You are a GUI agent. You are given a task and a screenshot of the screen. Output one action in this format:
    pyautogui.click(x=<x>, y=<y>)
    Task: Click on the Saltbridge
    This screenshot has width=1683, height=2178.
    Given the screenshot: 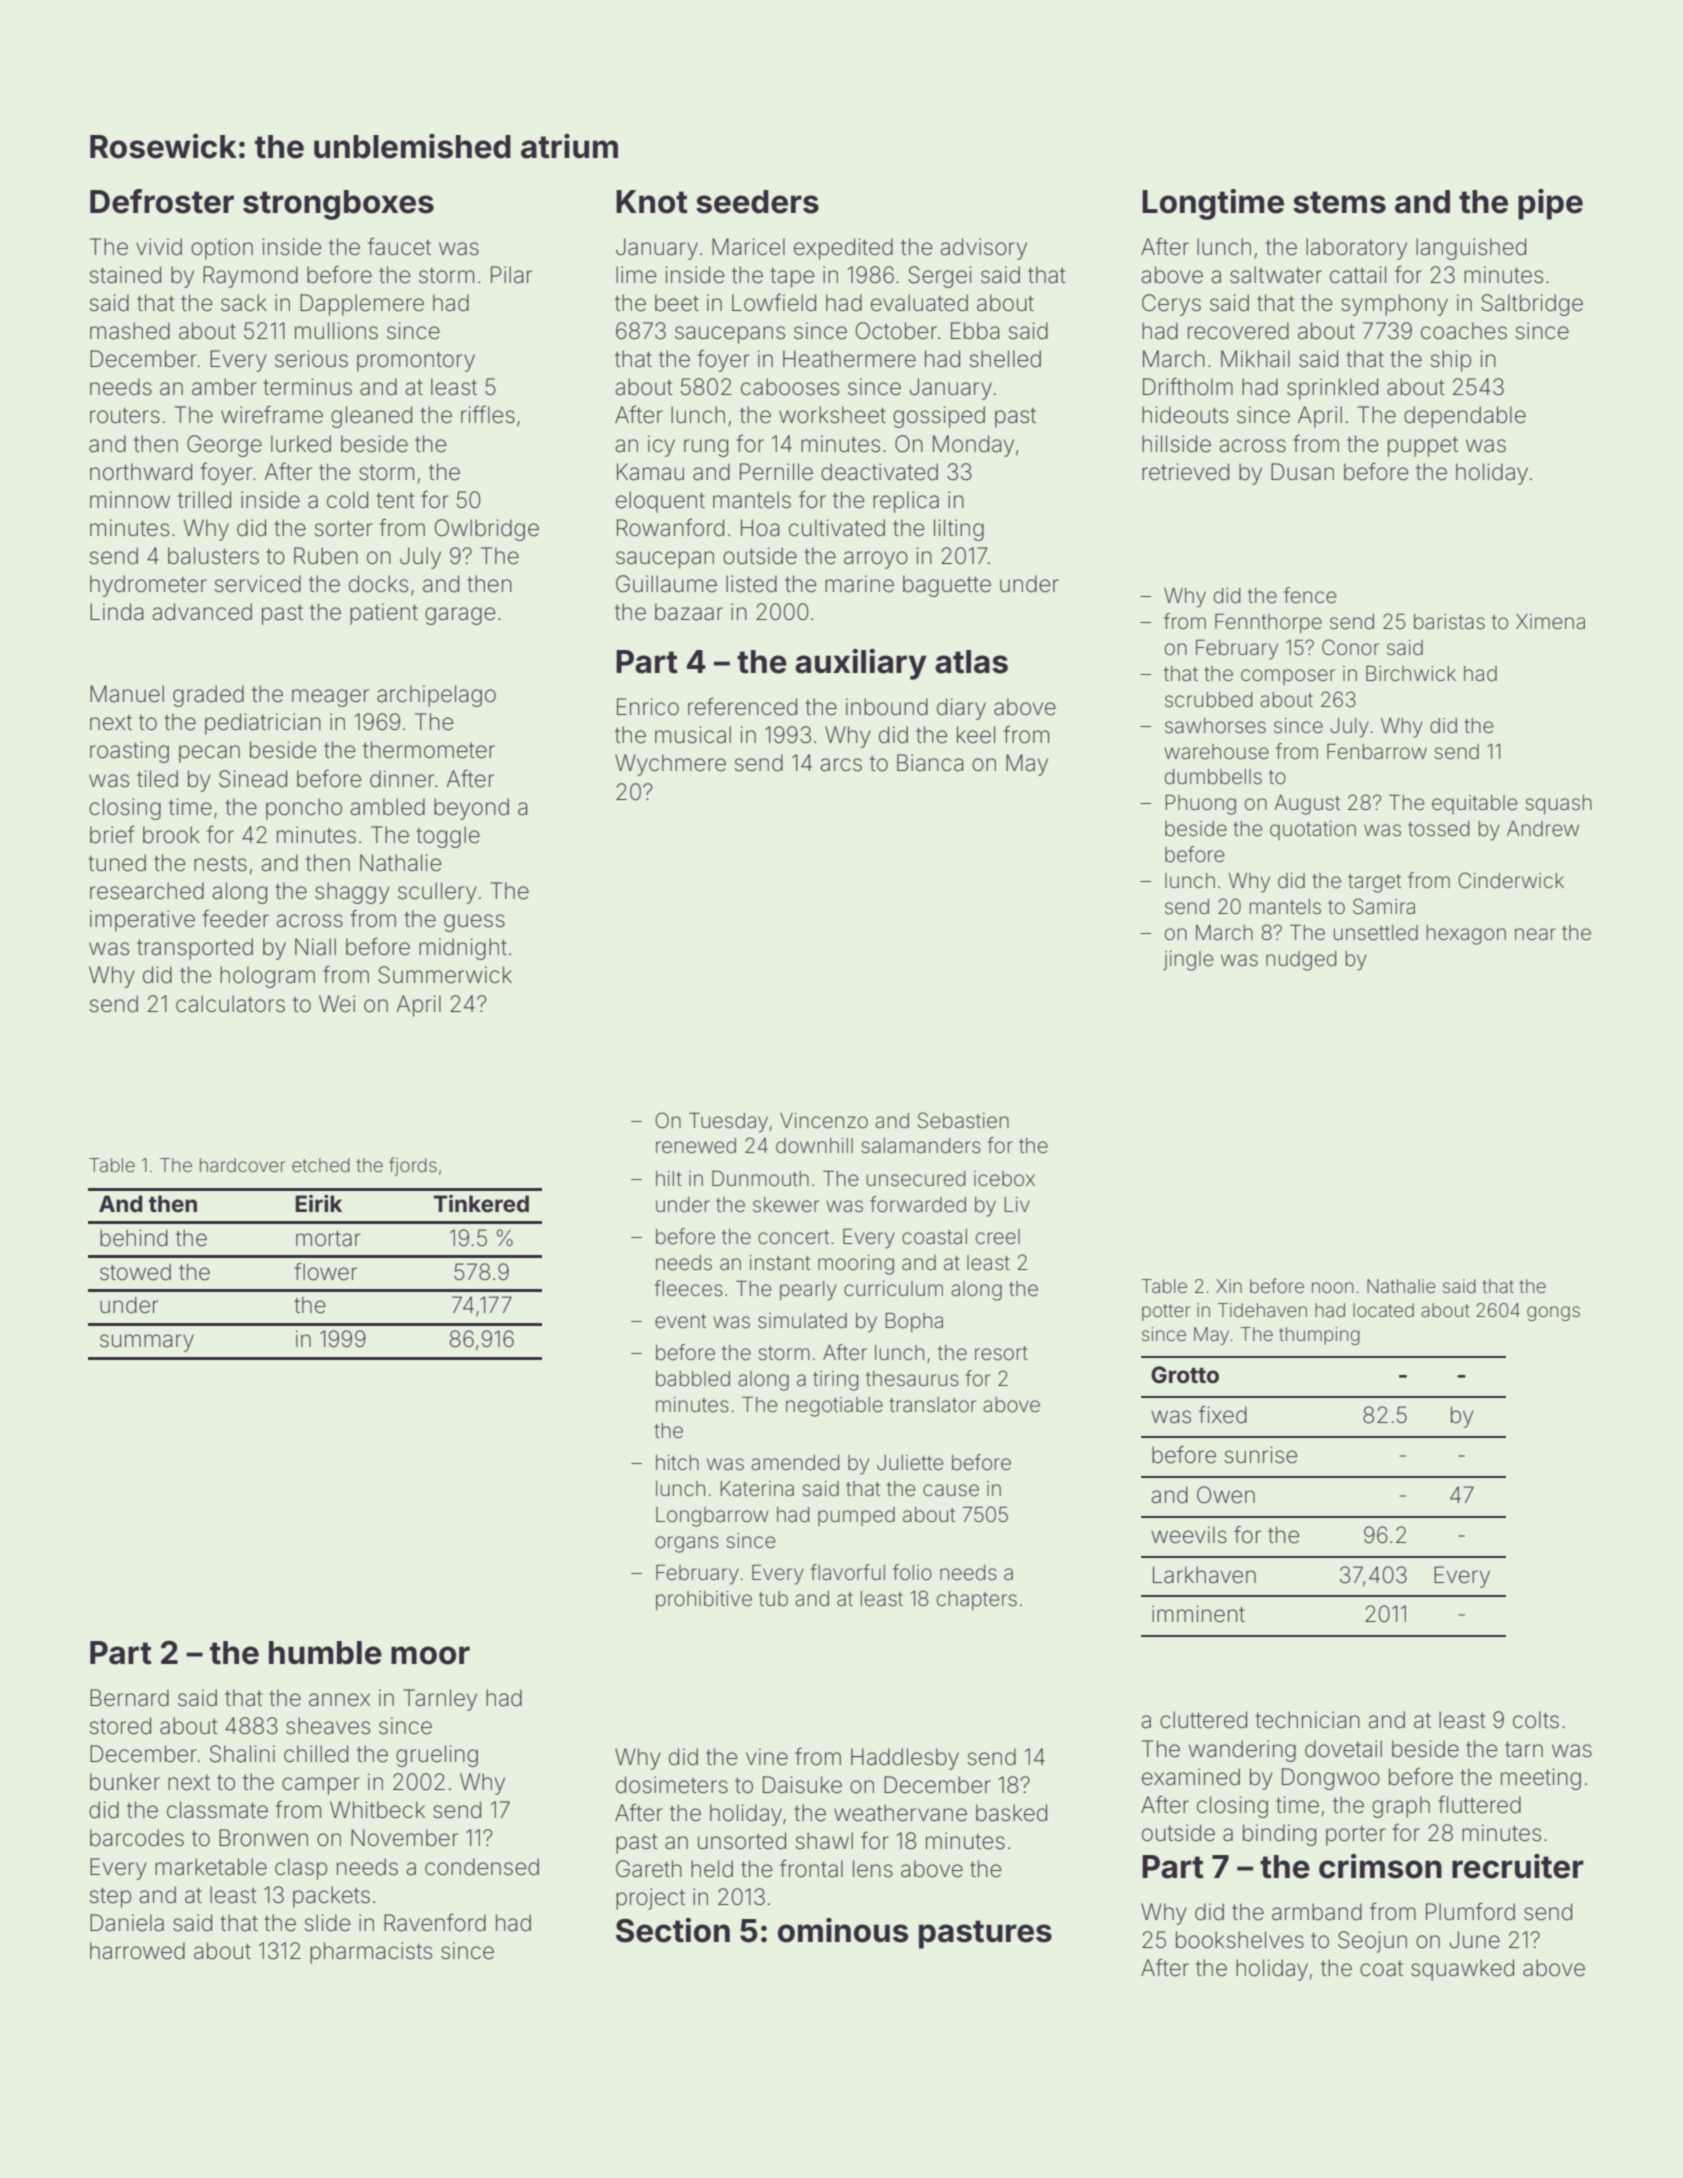 What is the action you would take?
    pyautogui.click(x=1532, y=305)
